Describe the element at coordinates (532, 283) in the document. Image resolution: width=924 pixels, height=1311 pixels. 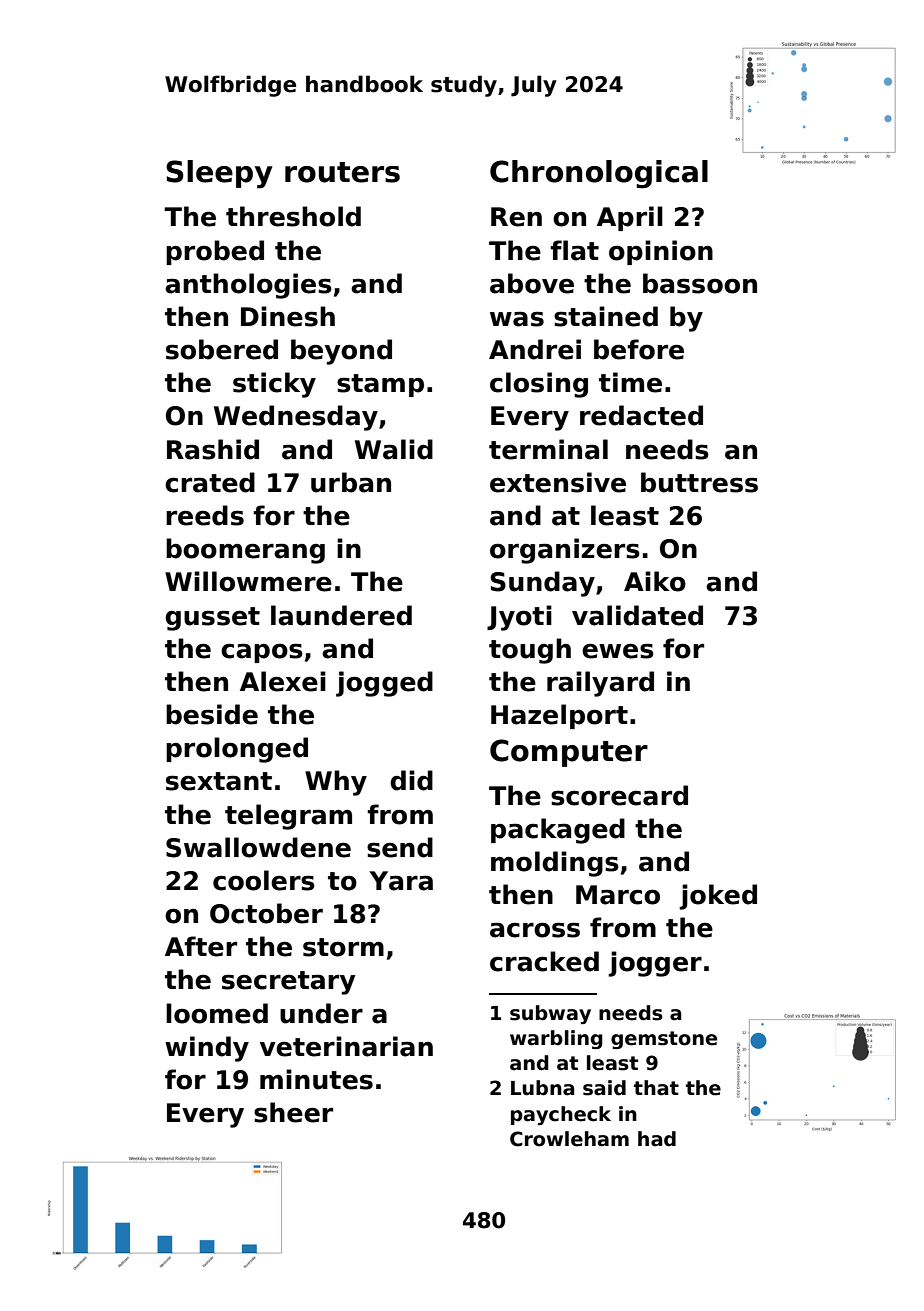
I see `above` at that location.
